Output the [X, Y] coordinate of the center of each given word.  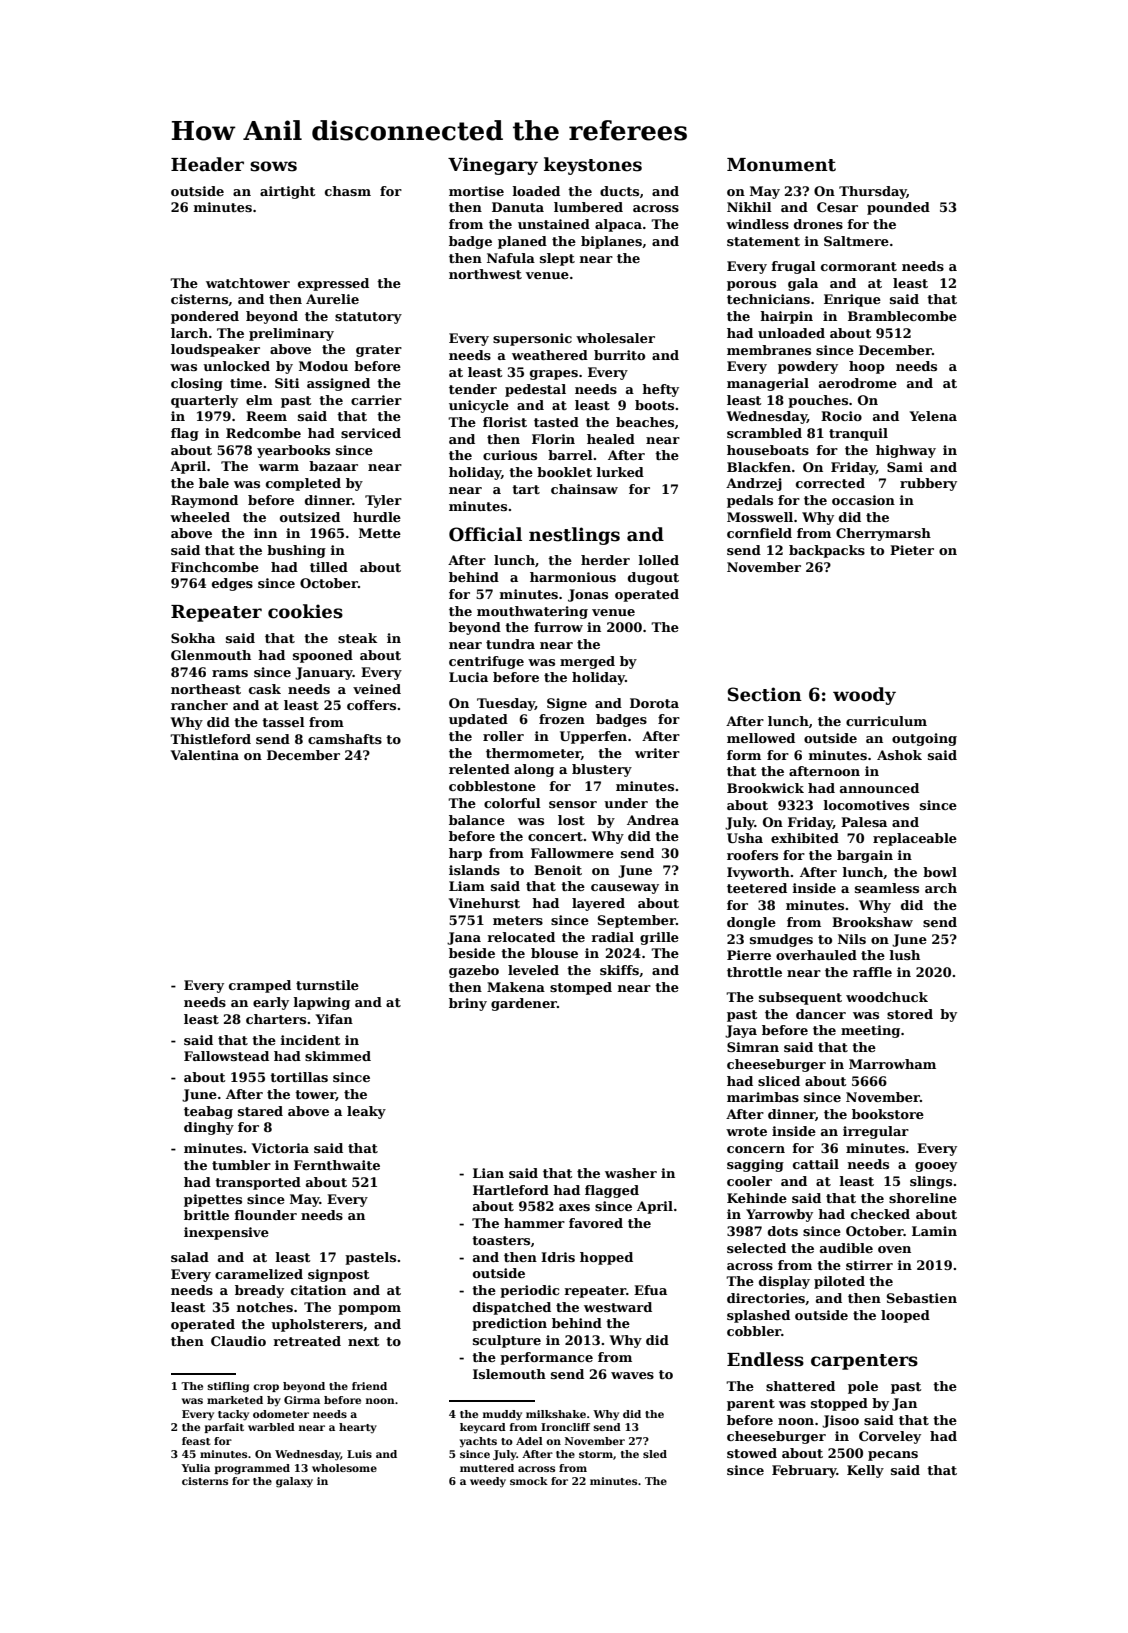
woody [864, 696]
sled [655, 1454]
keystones [593, 166]
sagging [755, 1165]
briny [468, 1004]
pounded [898, 208]
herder [605, 560]
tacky [233, 1415]
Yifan [334, 1019]
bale [214, 483]
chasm [348, 191]
